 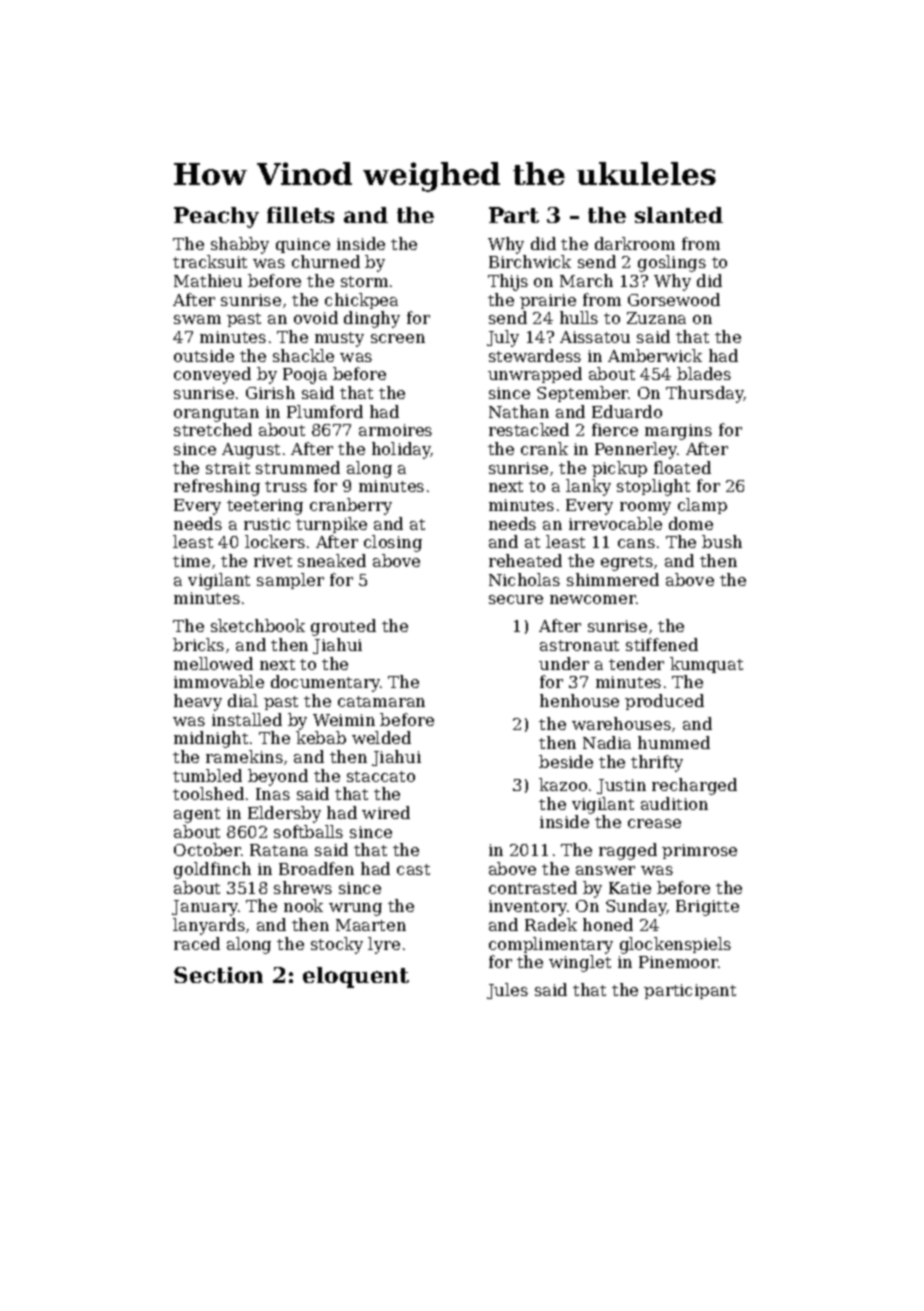 I want to click on grouted, so click(x=343, y=627).
